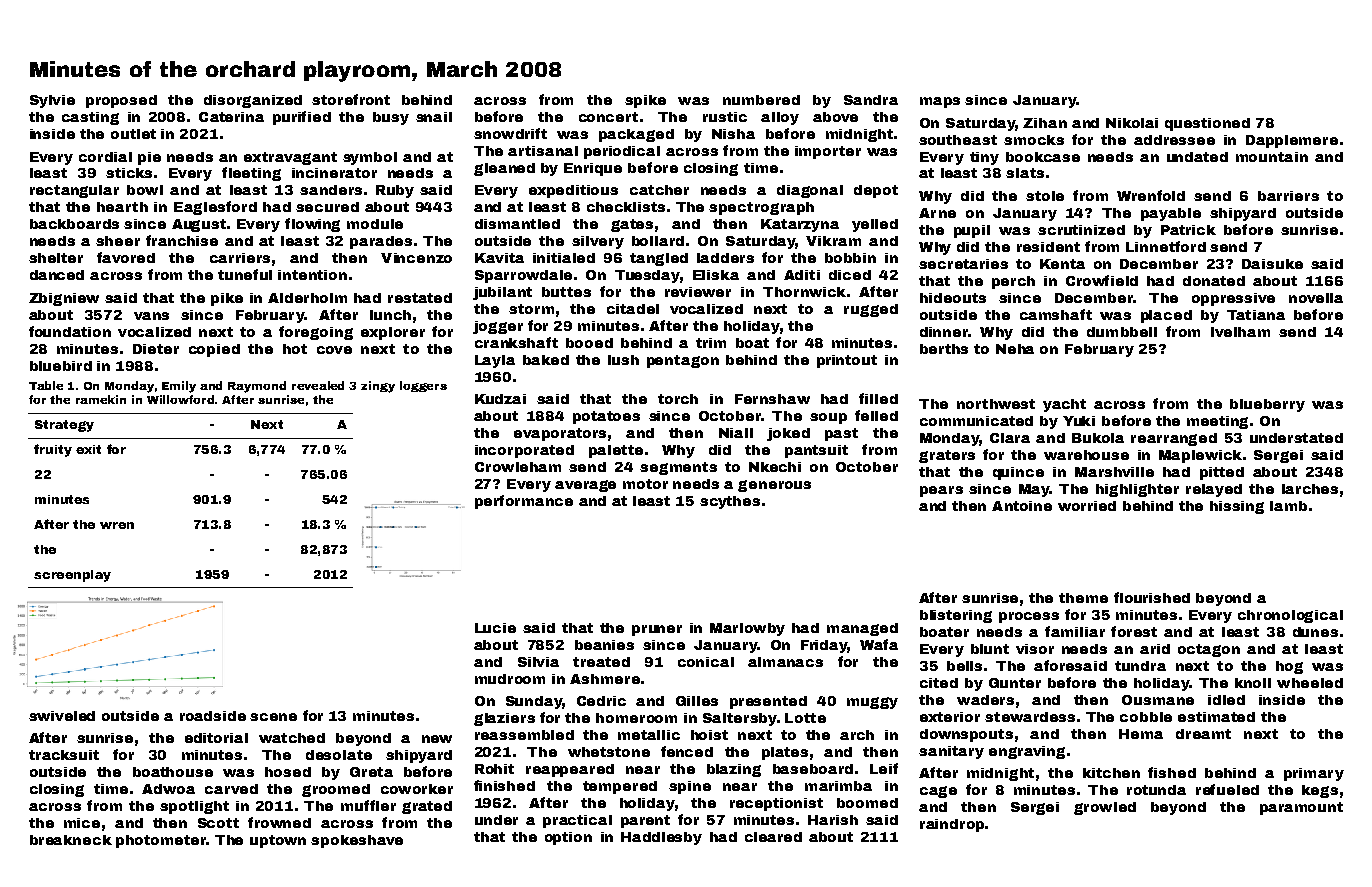  Describe the element at coordinates (64, 755) in the image. I see `tracksuit` at that location.
